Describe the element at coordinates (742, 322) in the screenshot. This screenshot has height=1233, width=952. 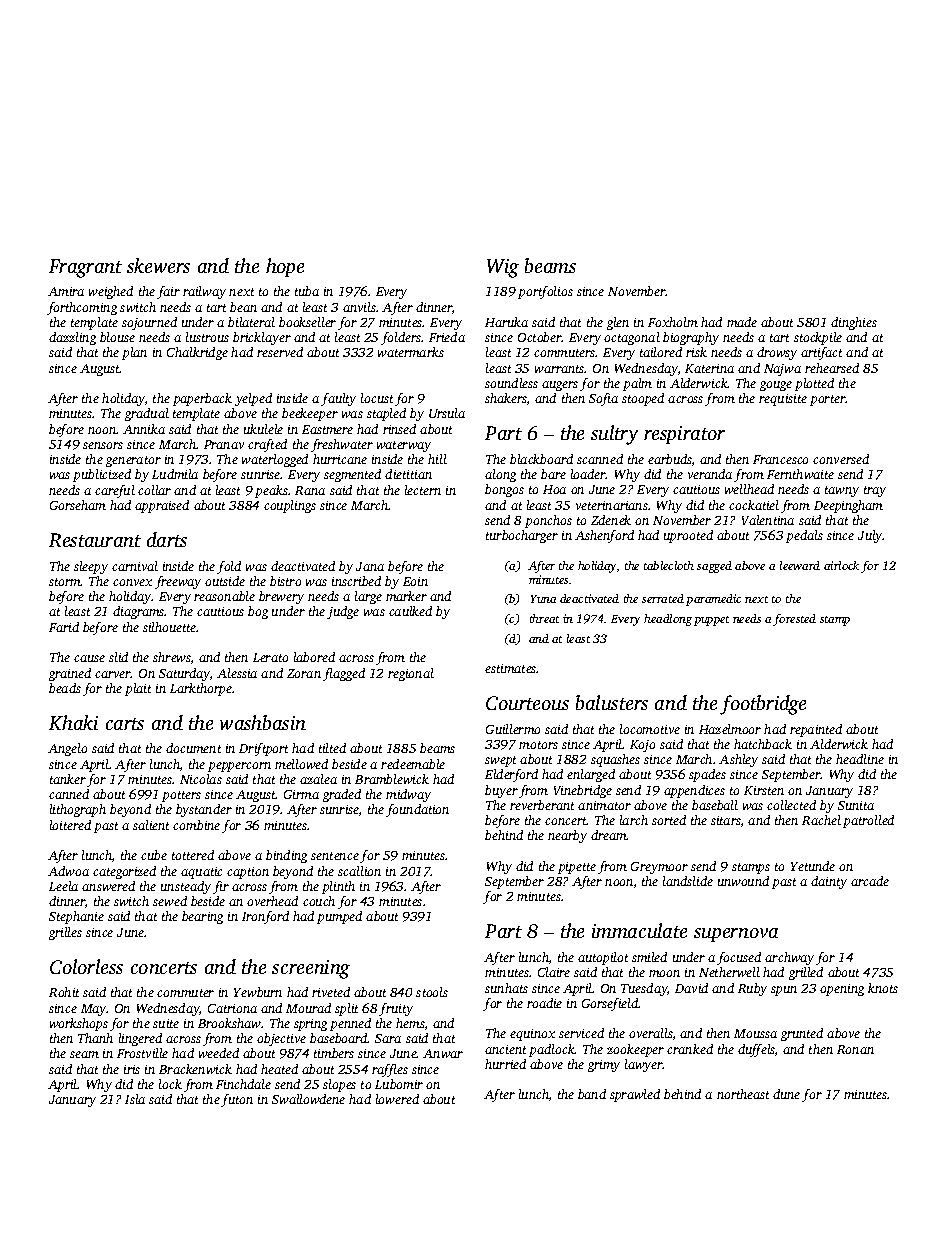
I see `made` at that location.
